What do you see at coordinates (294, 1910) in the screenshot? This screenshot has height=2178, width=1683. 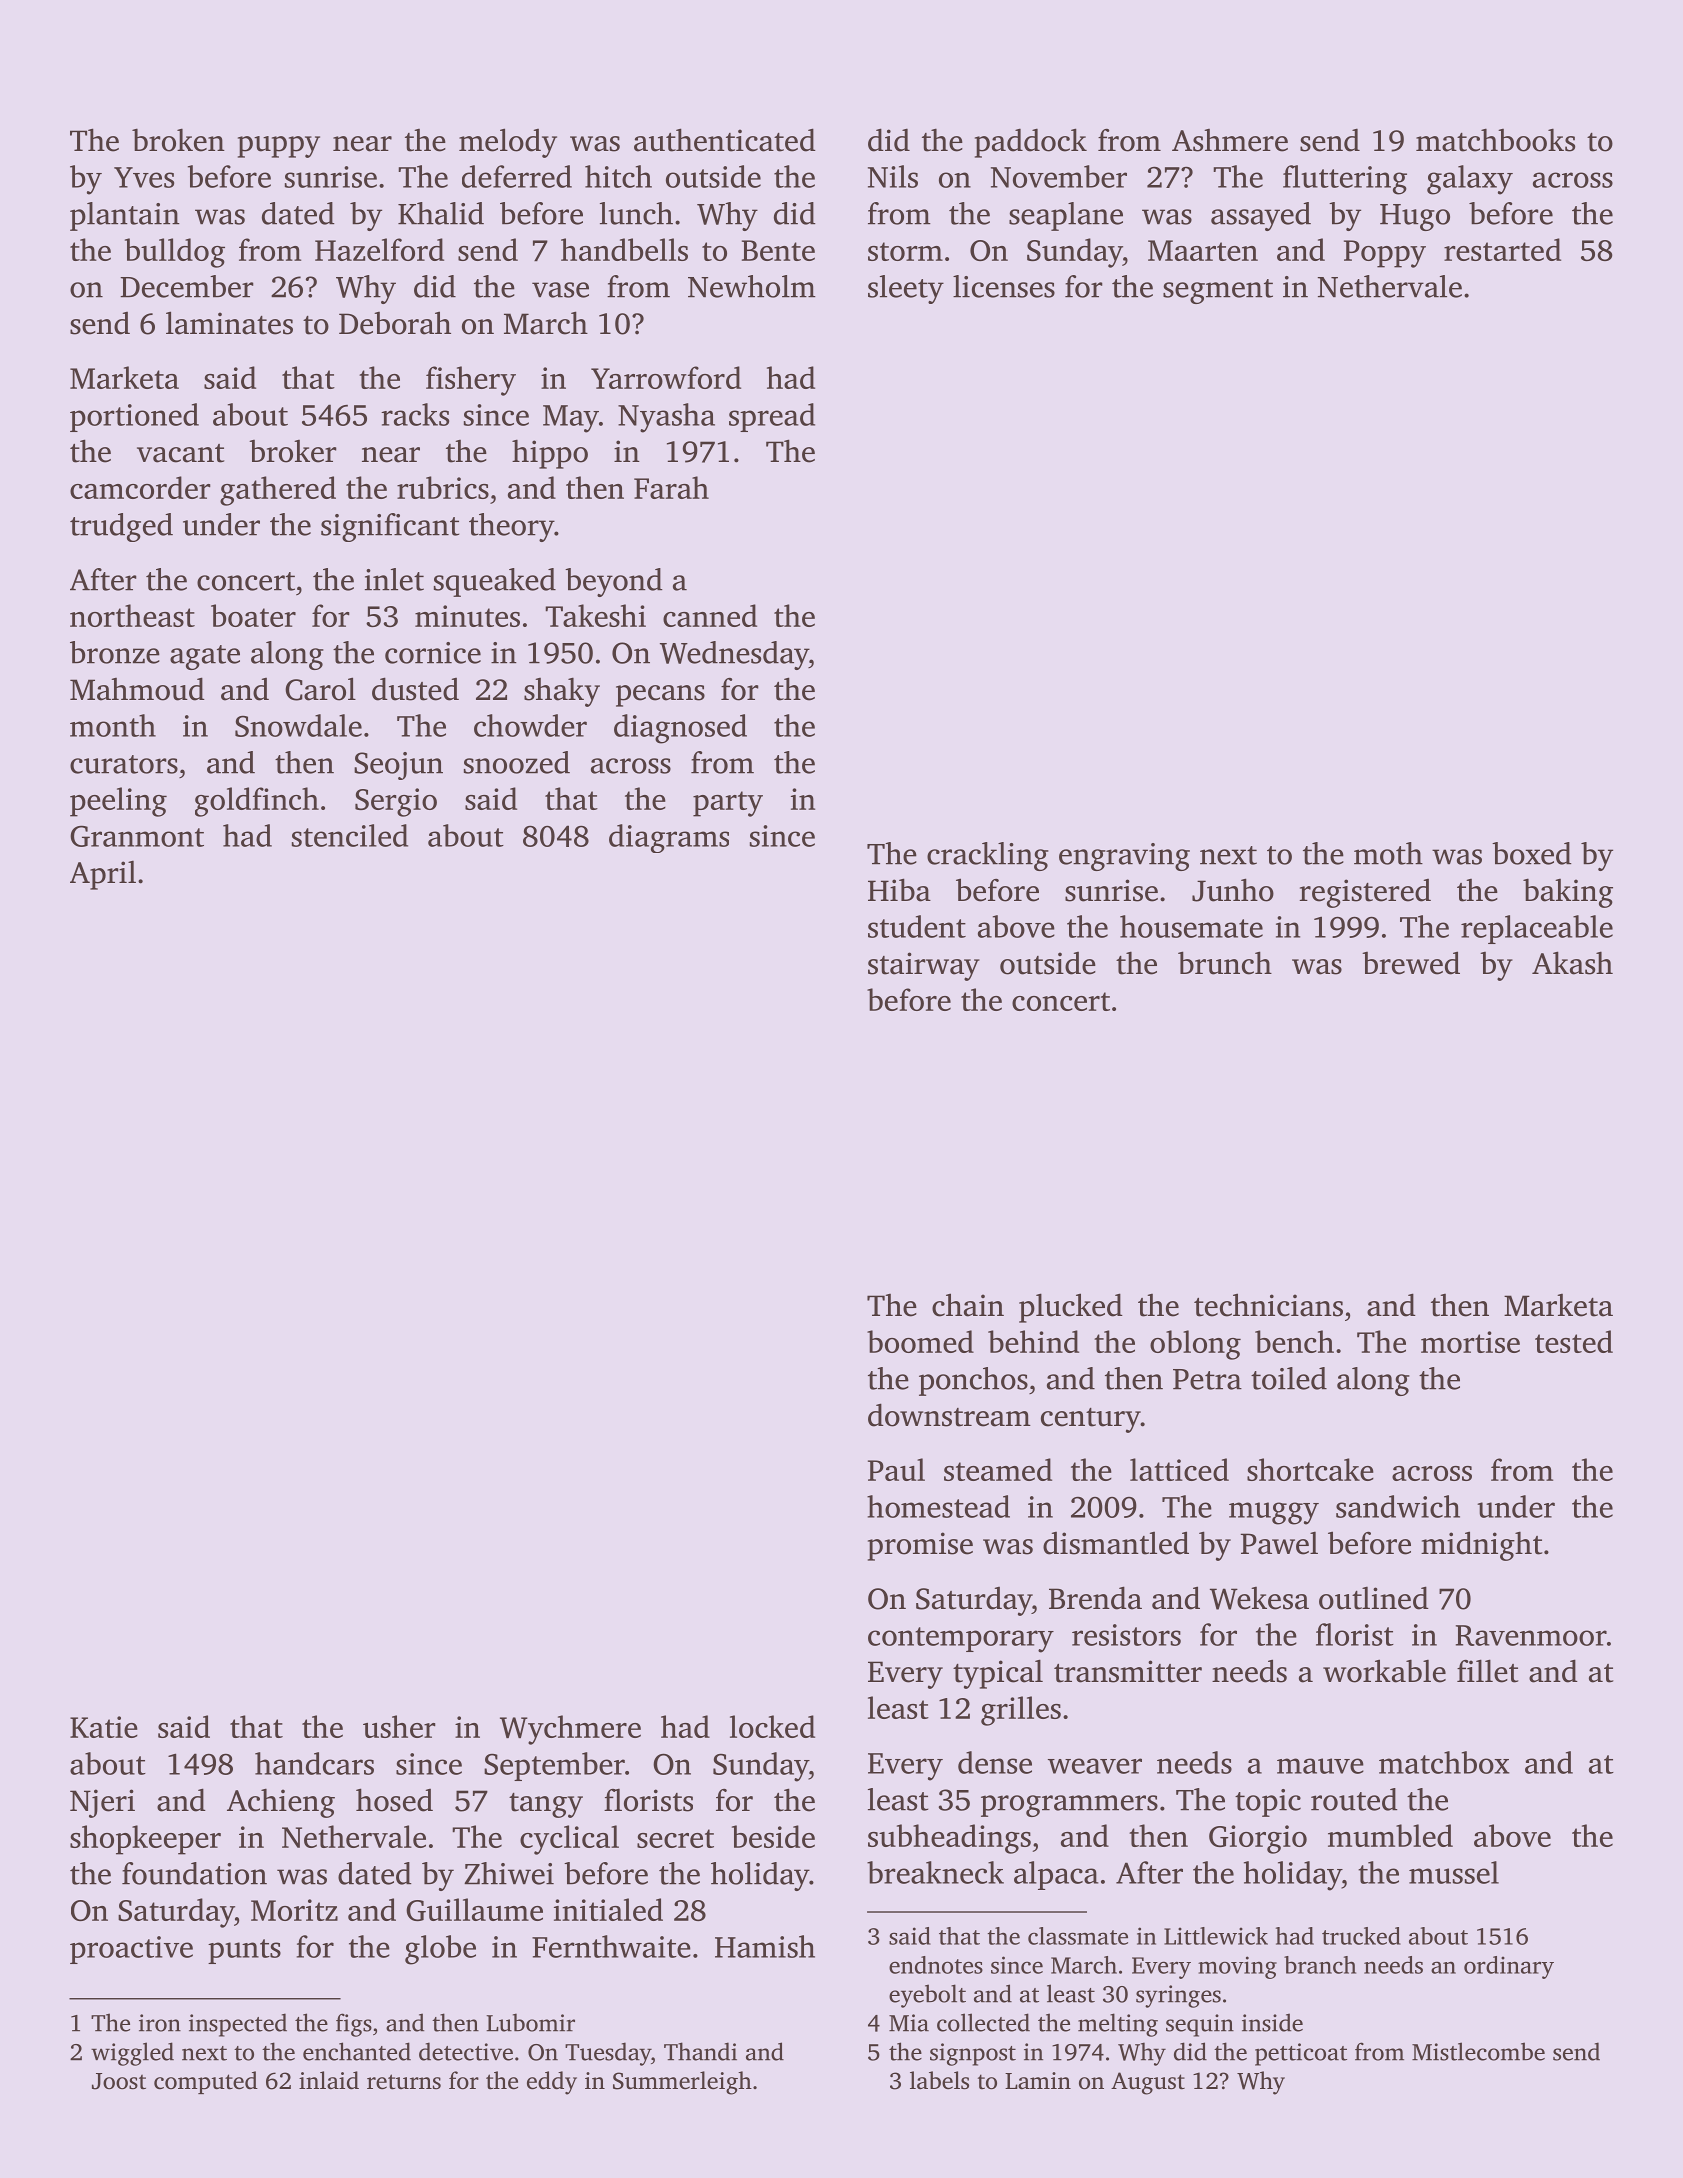 I see `Moritz` at bounding box center [294, 1910].
